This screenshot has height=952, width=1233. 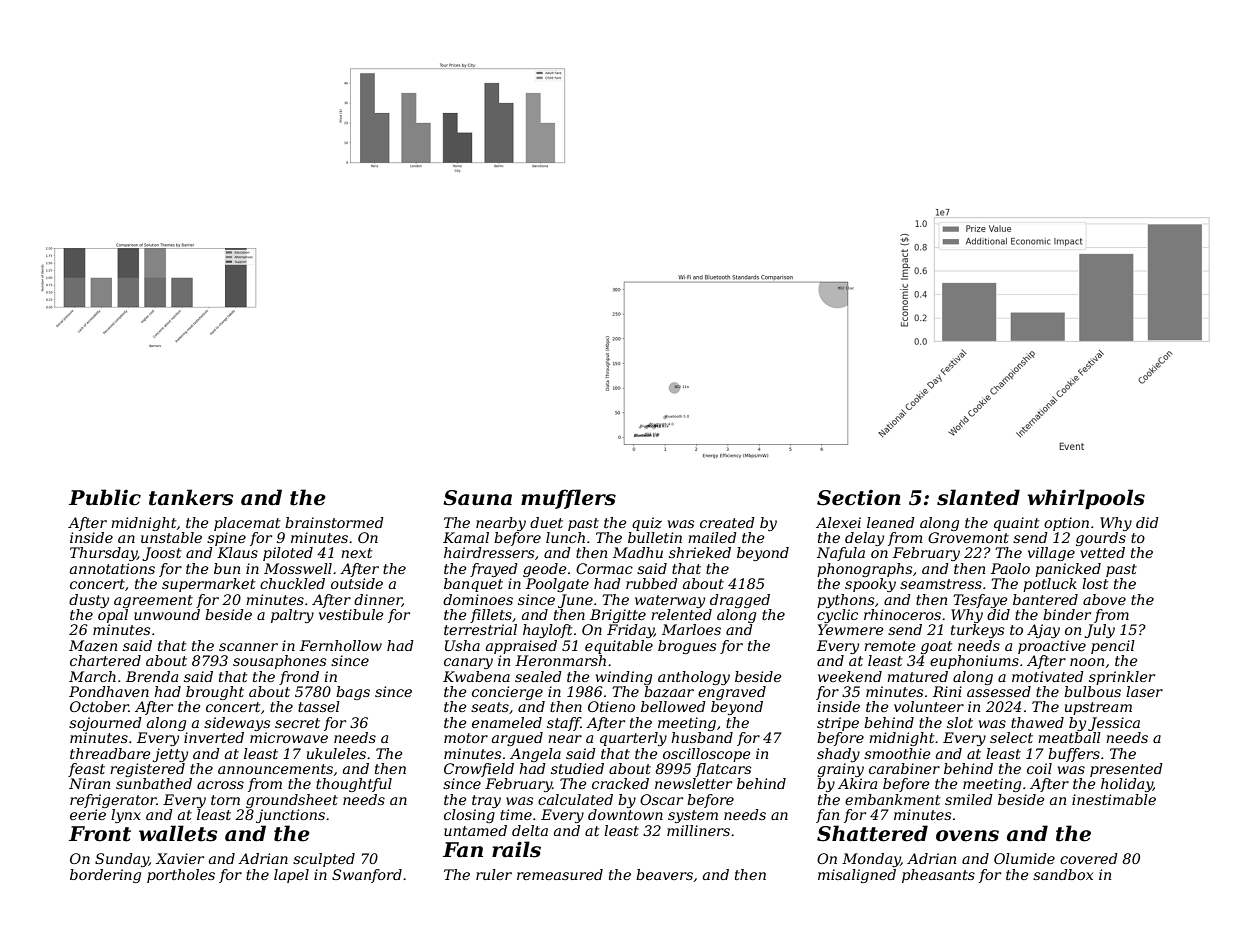 I want to click on shrieked, so click(x=700, y=552).
